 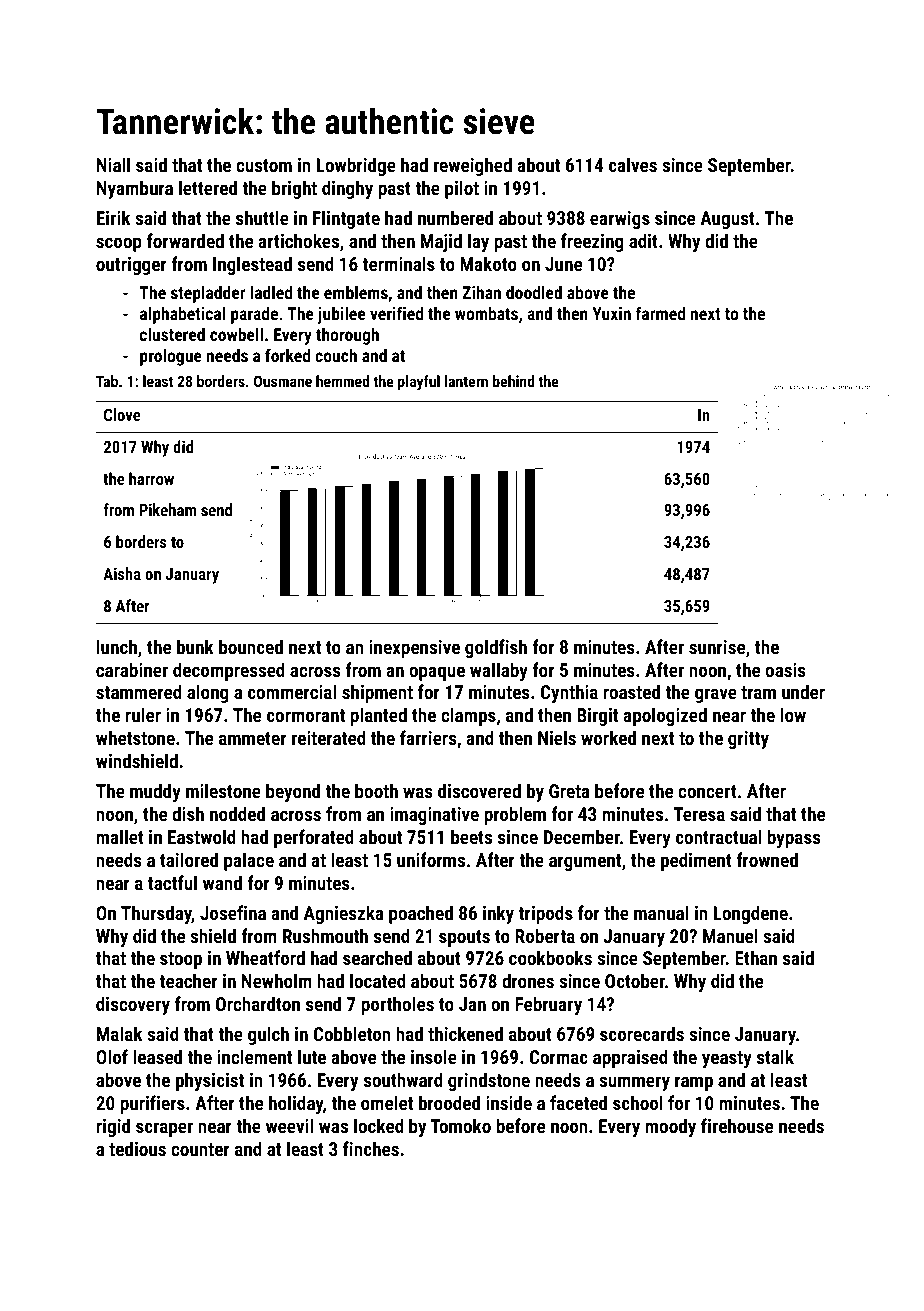 What do you see at coordinates (222, 882) in the image?
I see `wand` at bounding box center [222, 882].
